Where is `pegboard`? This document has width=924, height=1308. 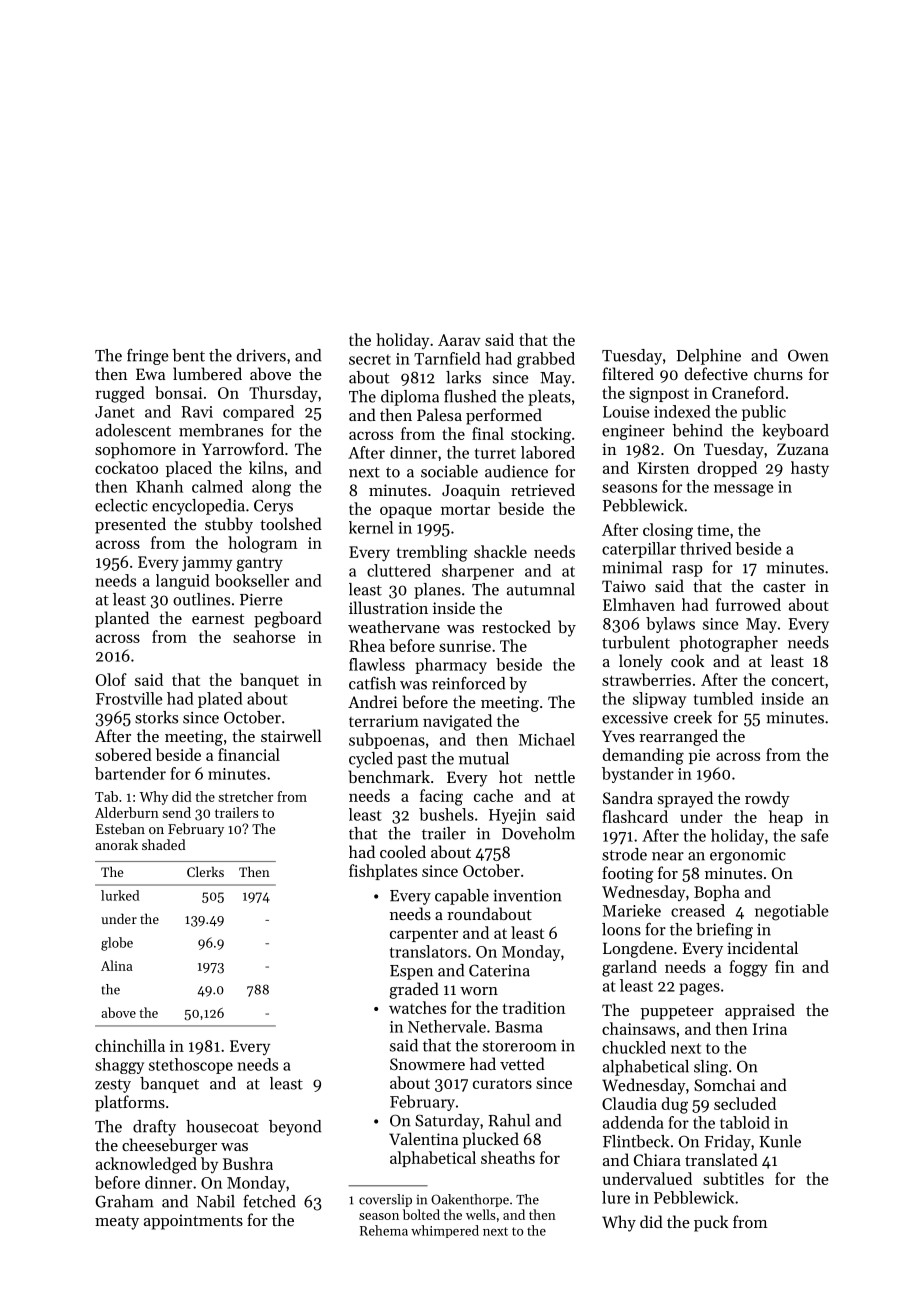
pegboard is located at coordinates (288, 619).
